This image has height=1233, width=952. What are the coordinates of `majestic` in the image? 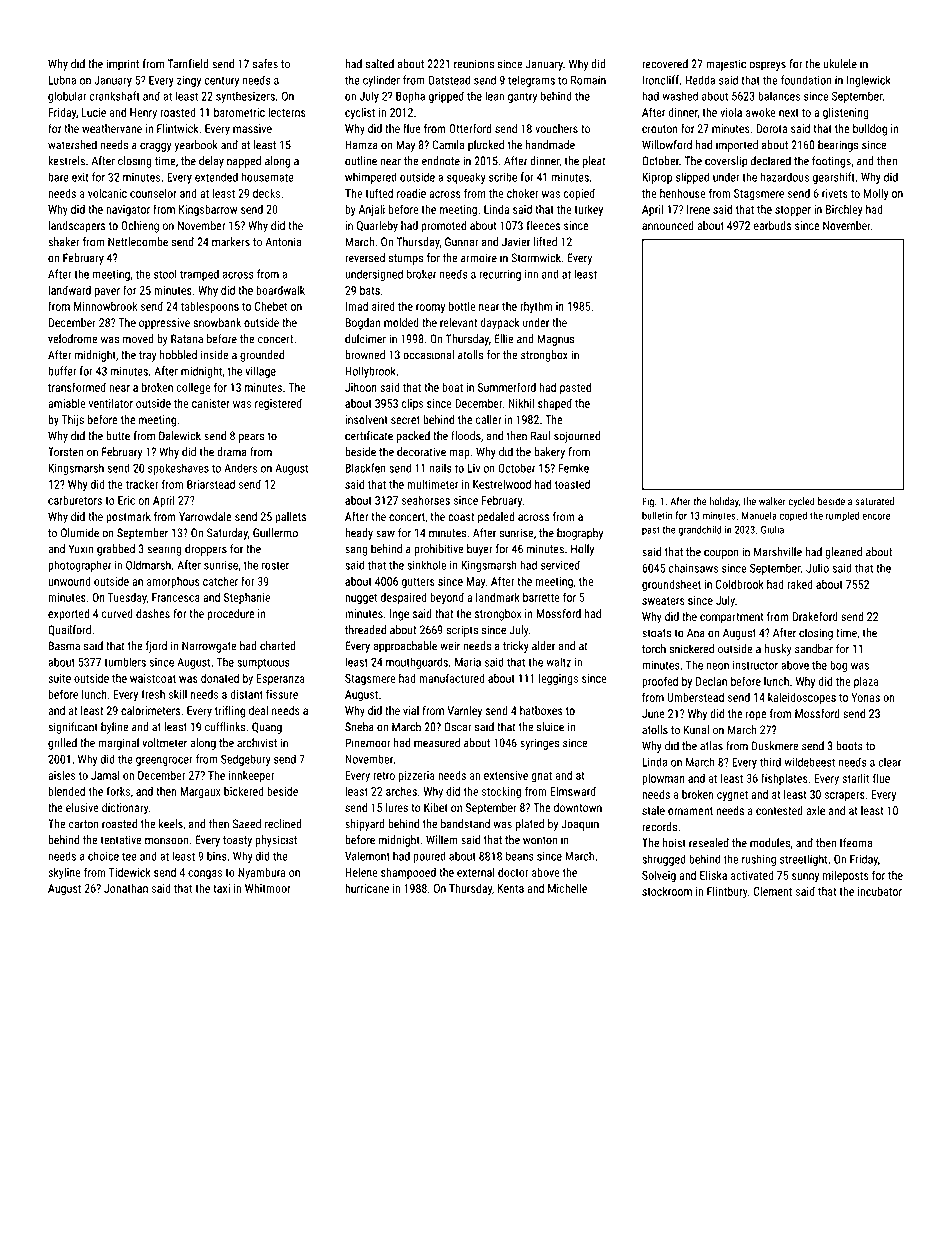 It's located at (726, 65).
